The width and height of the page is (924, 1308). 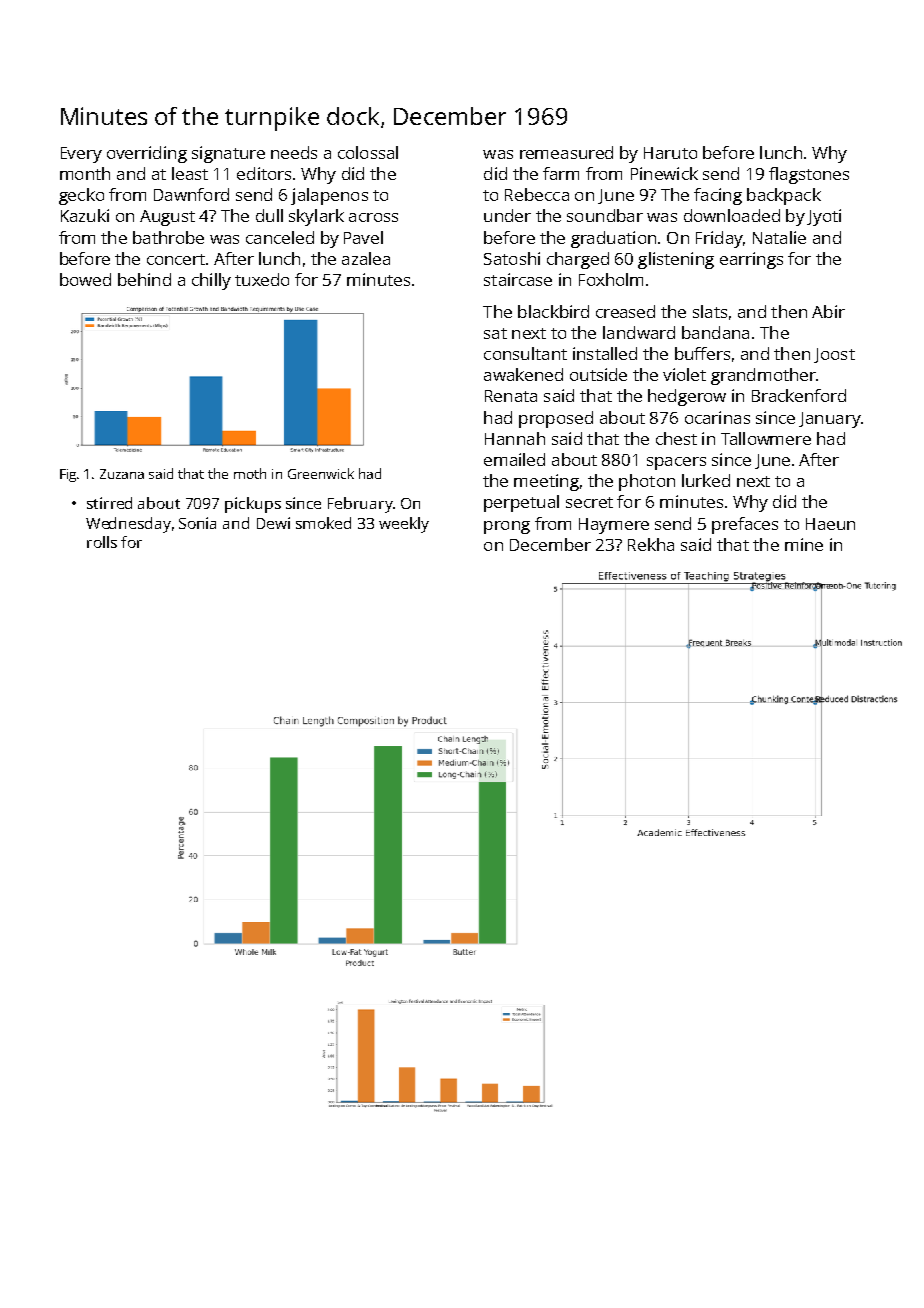 I want to click on Jyoti, so click(x=824, y=217).
